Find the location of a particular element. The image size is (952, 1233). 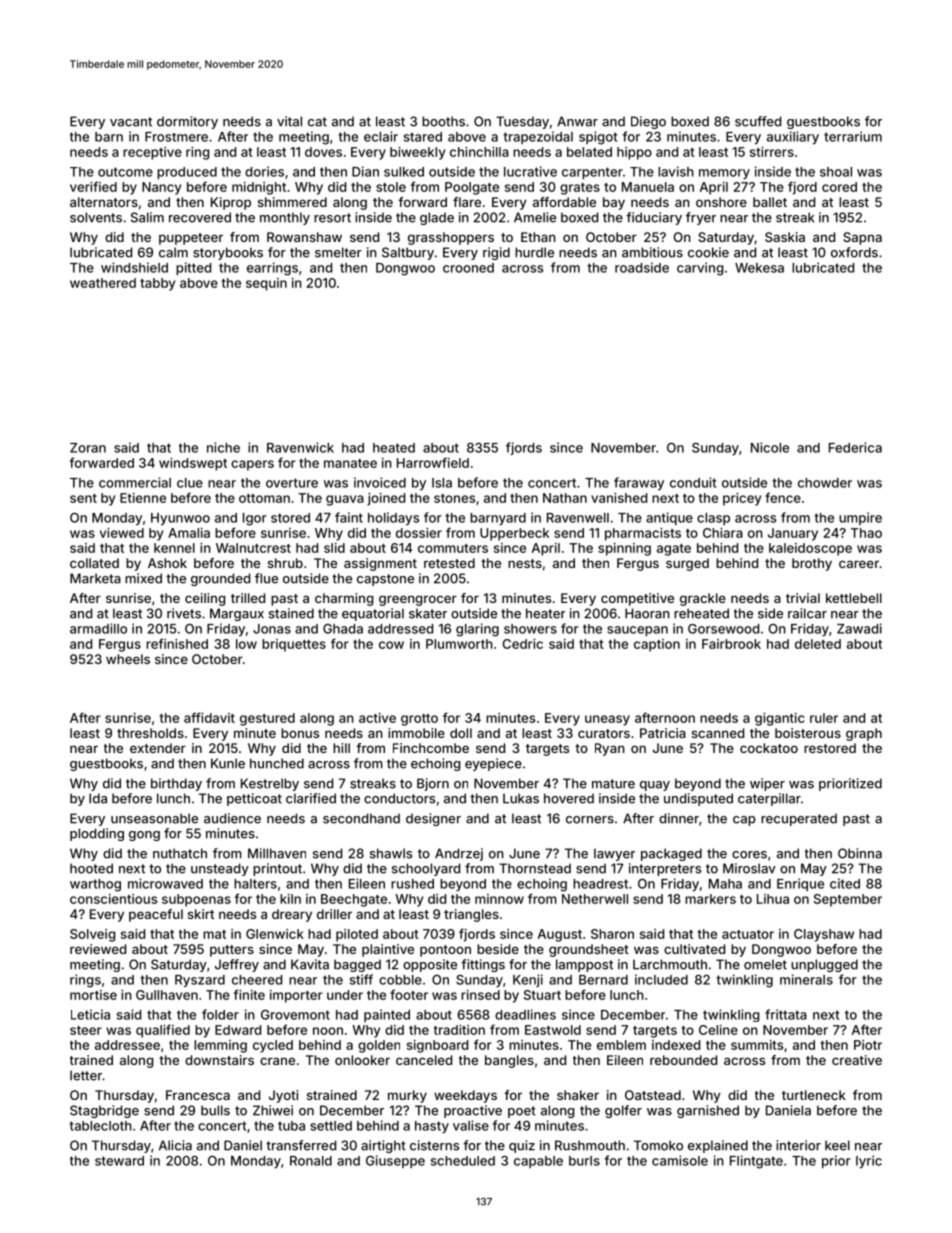

Thornstead is located at coordinates (535, 868).
